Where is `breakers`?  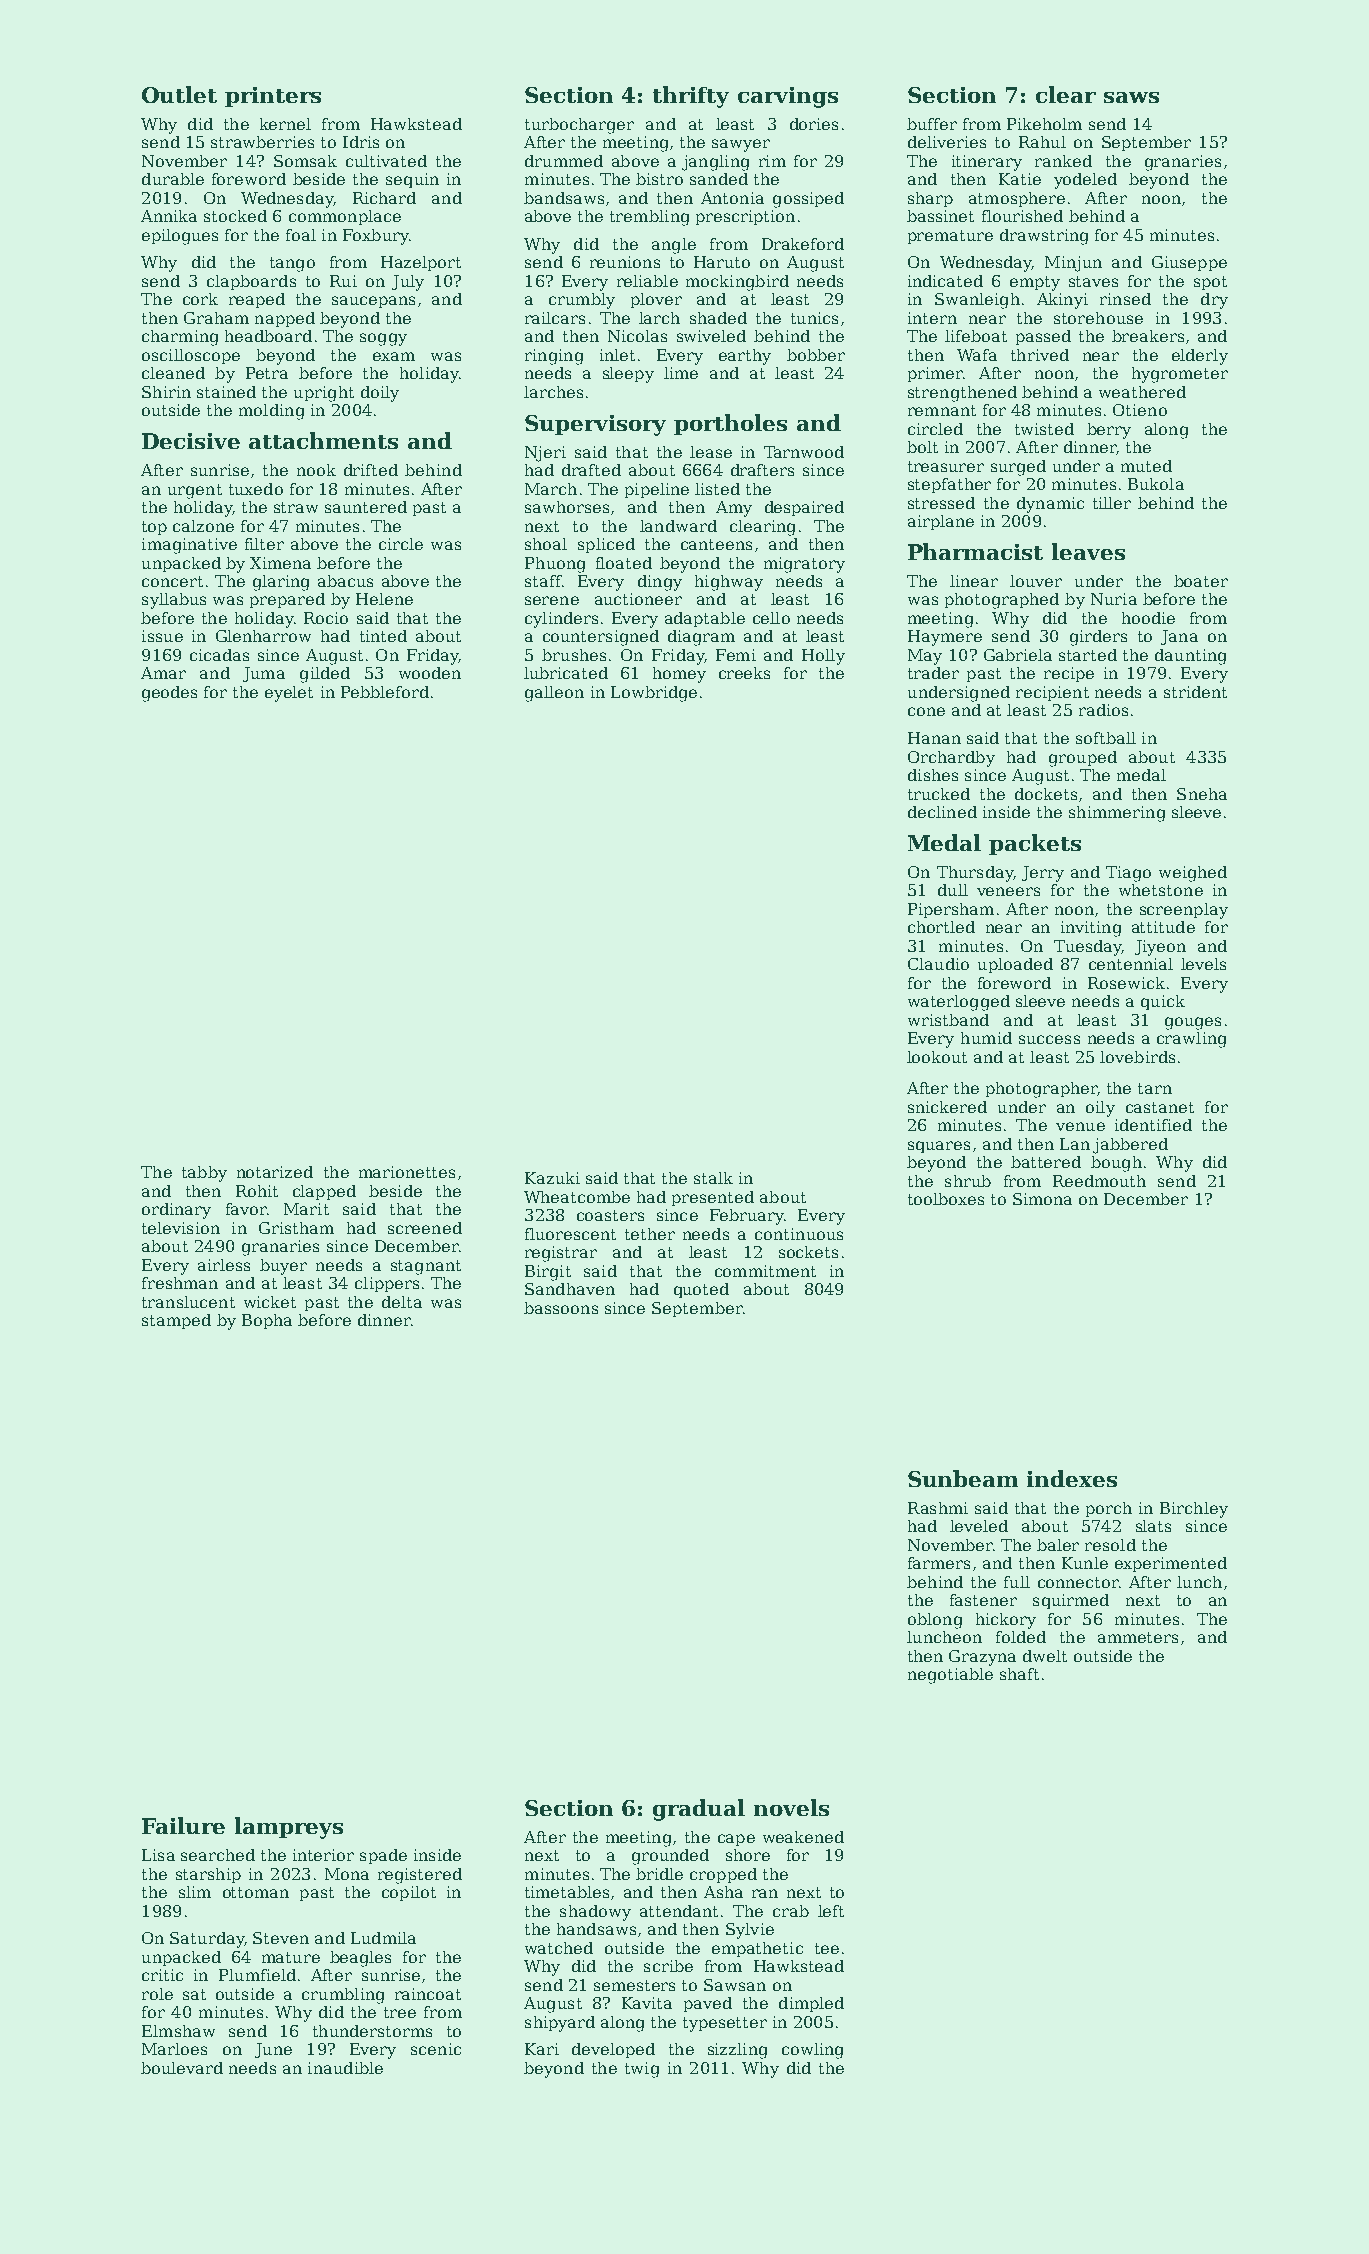 breakers is located at coordinates (1148, 336).
